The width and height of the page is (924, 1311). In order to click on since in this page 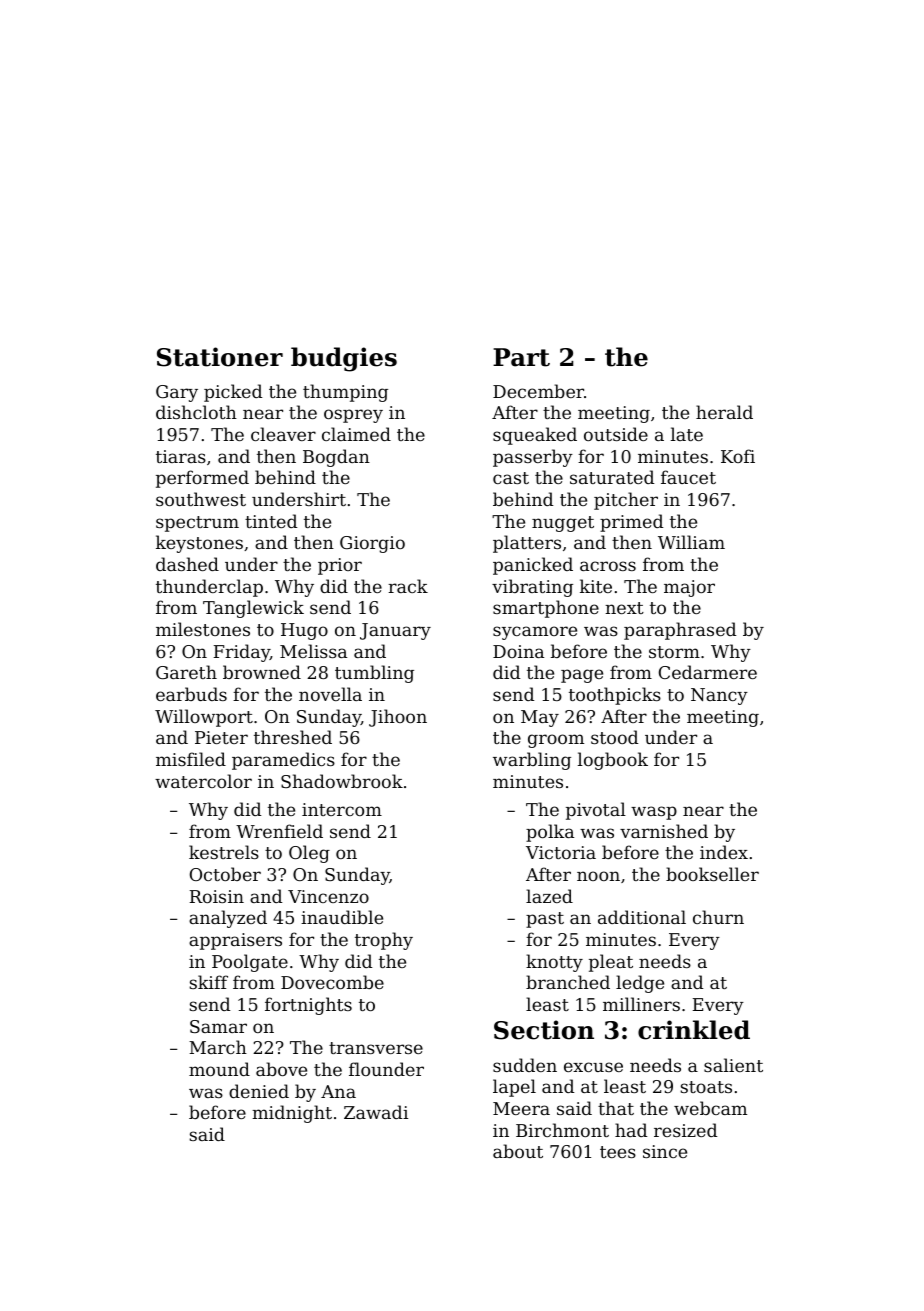, I will do `click(665, 1151)`.
